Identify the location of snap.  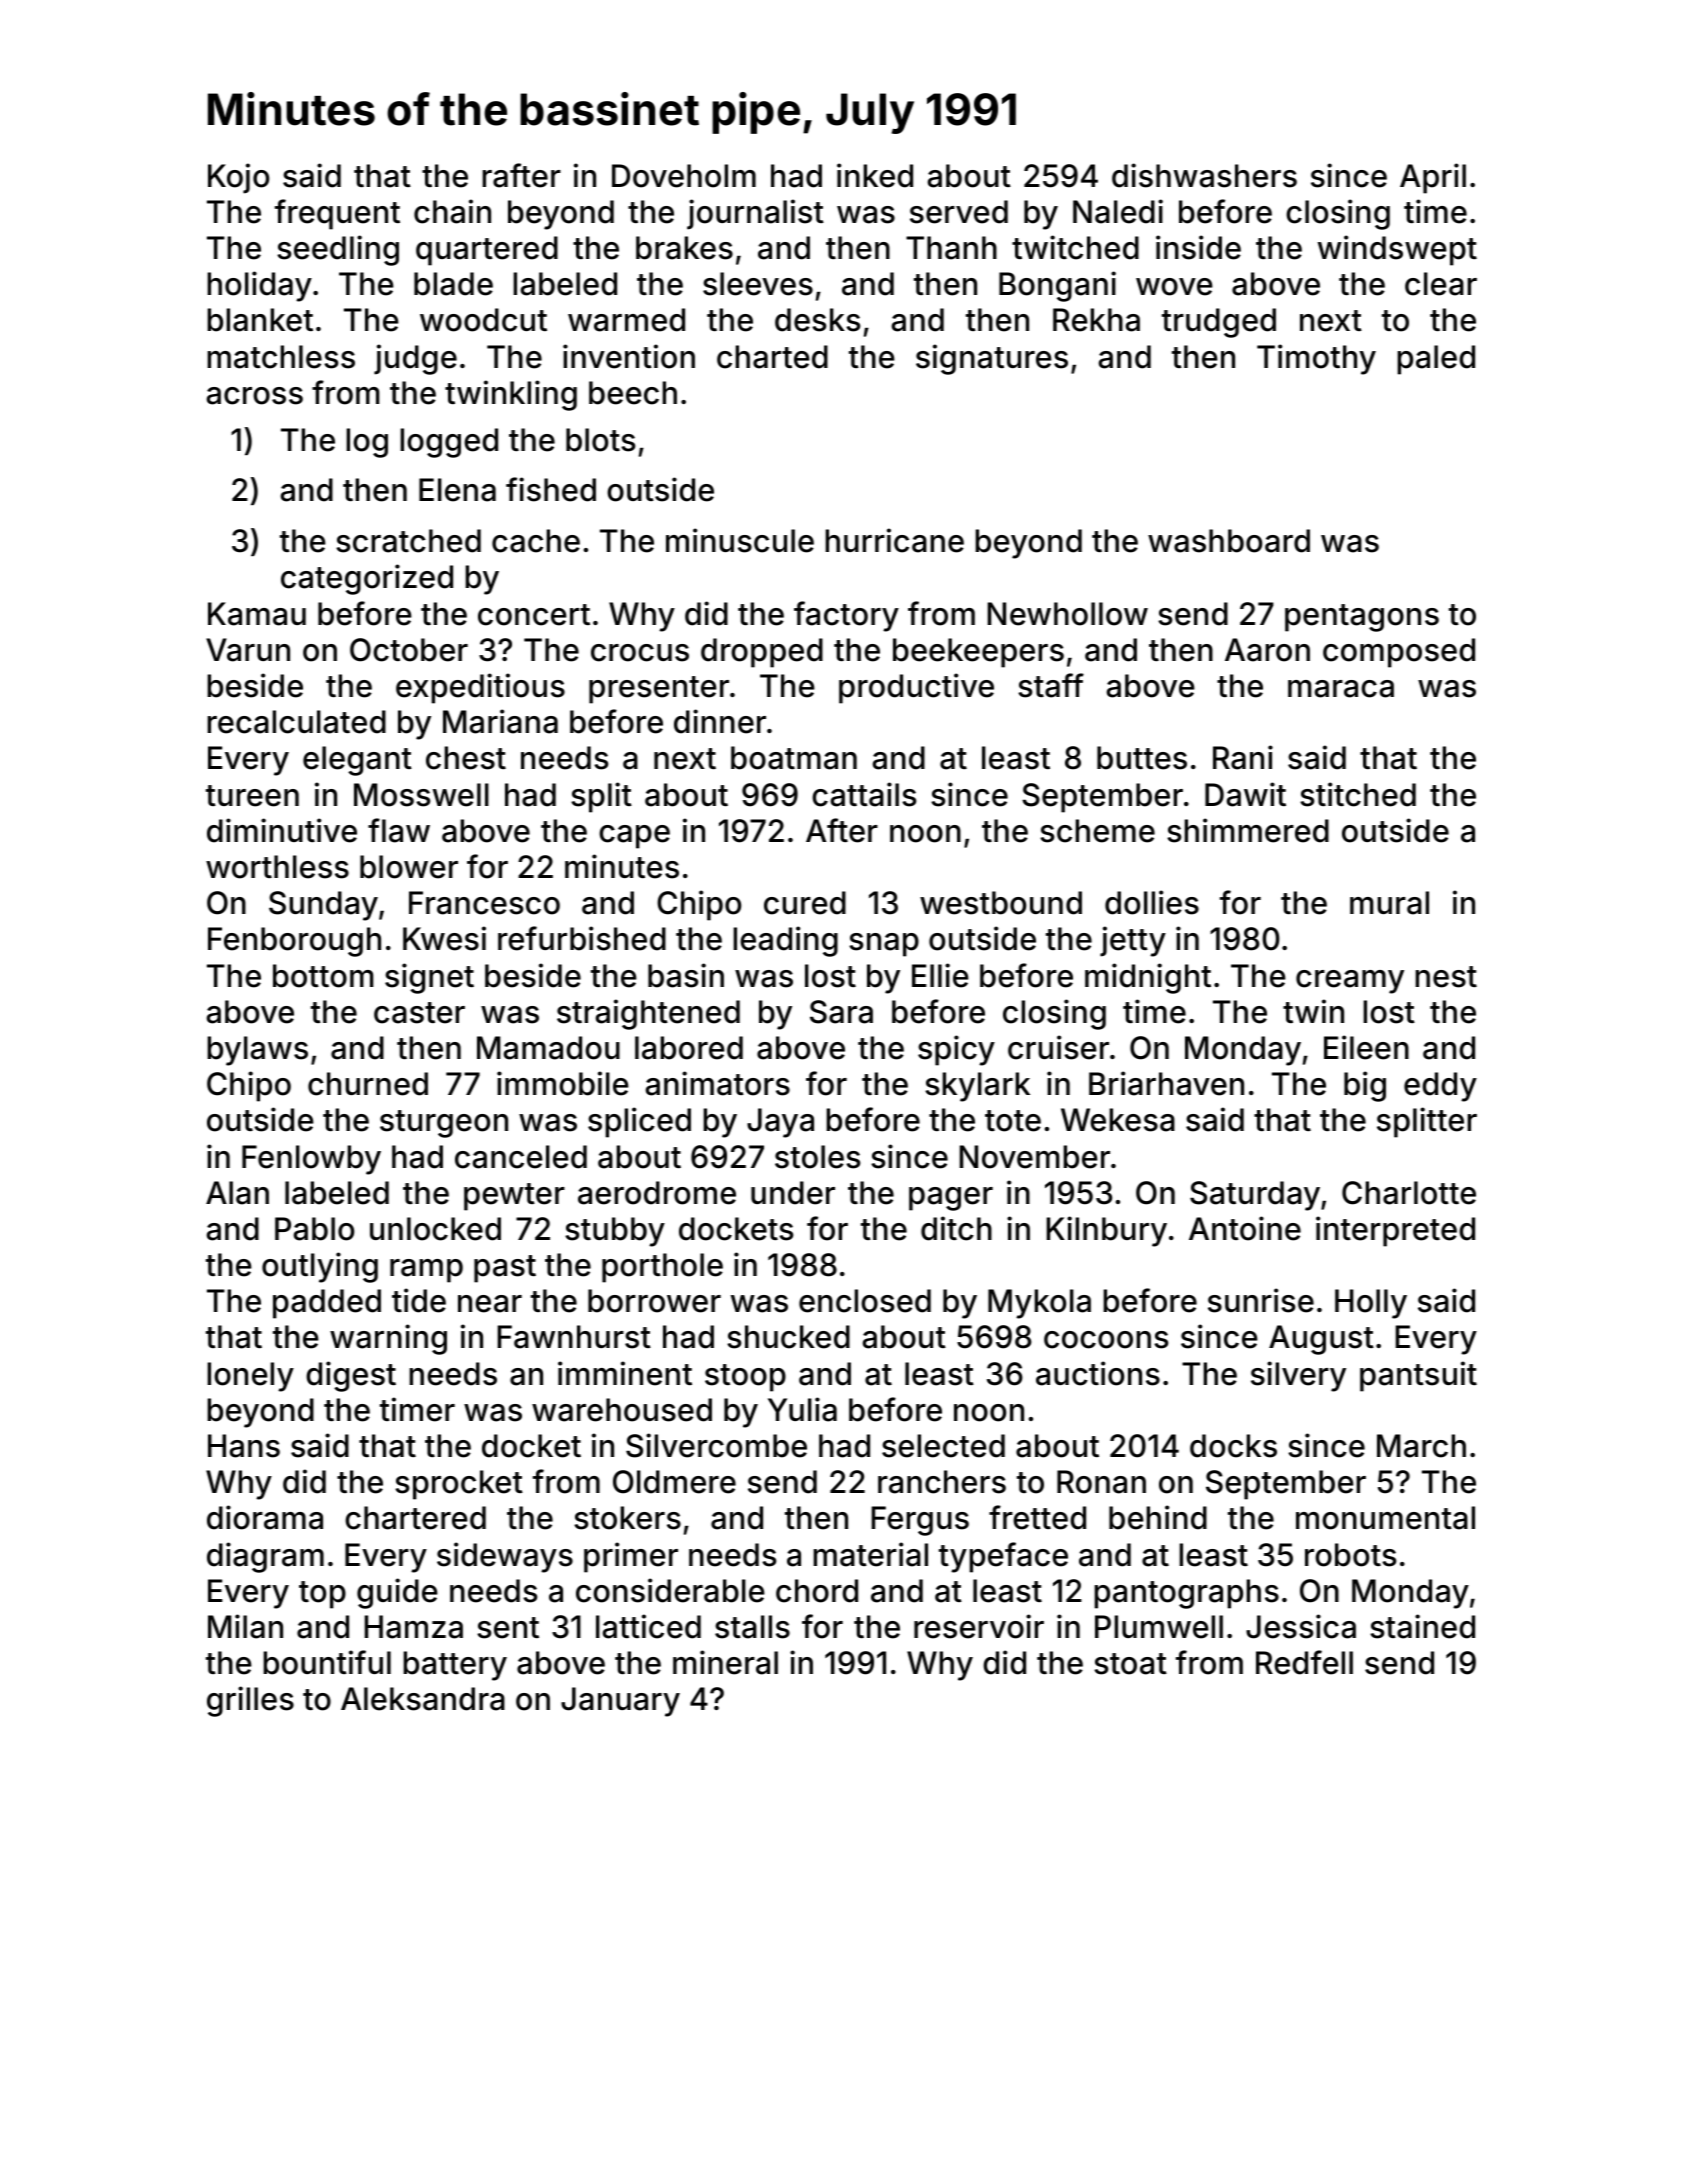
(884, 945).
